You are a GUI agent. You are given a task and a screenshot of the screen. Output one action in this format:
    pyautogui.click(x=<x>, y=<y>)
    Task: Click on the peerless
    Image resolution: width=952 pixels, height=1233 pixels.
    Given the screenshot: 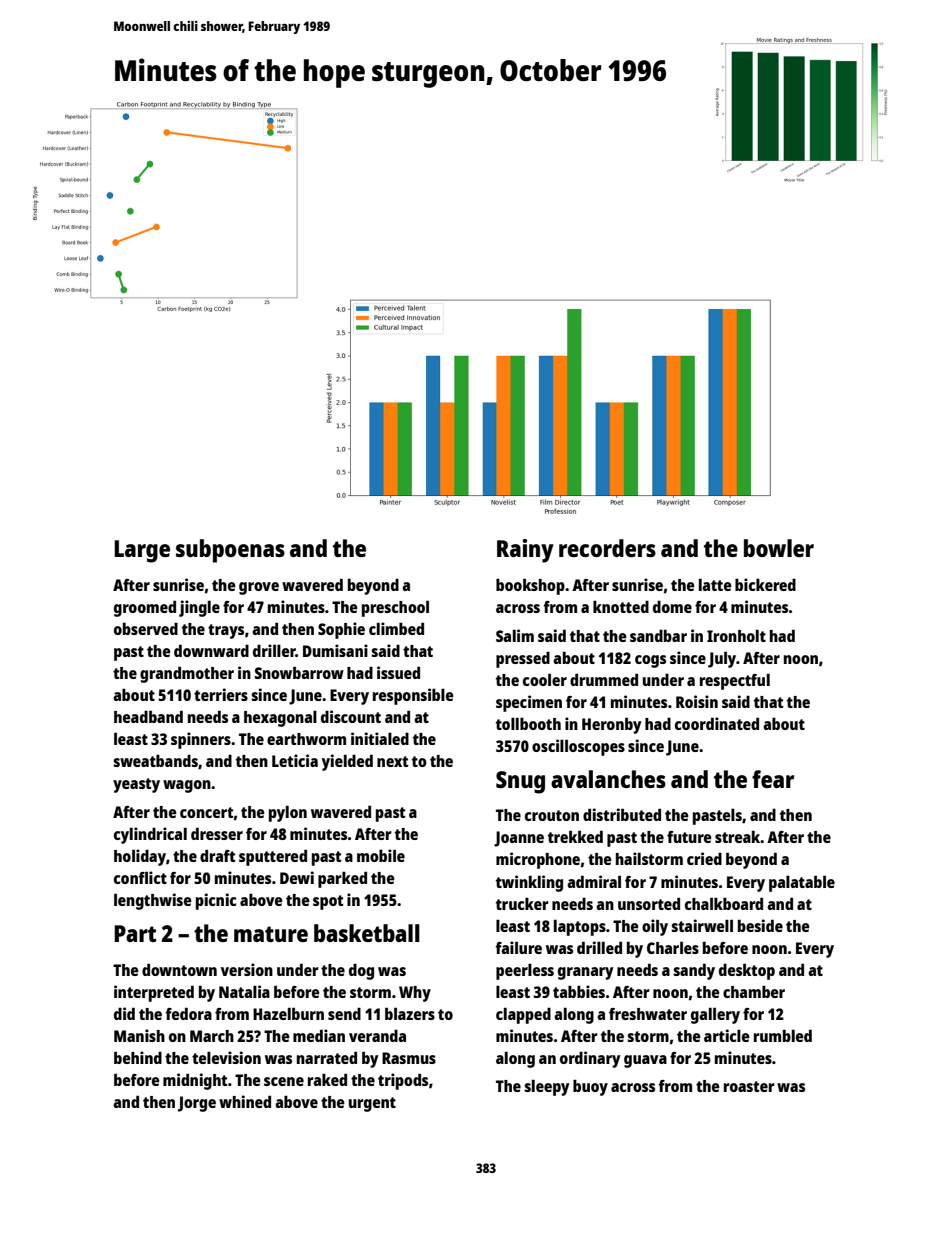 What is the action you would take?
    pyautogui.click(x=525, y=972)
